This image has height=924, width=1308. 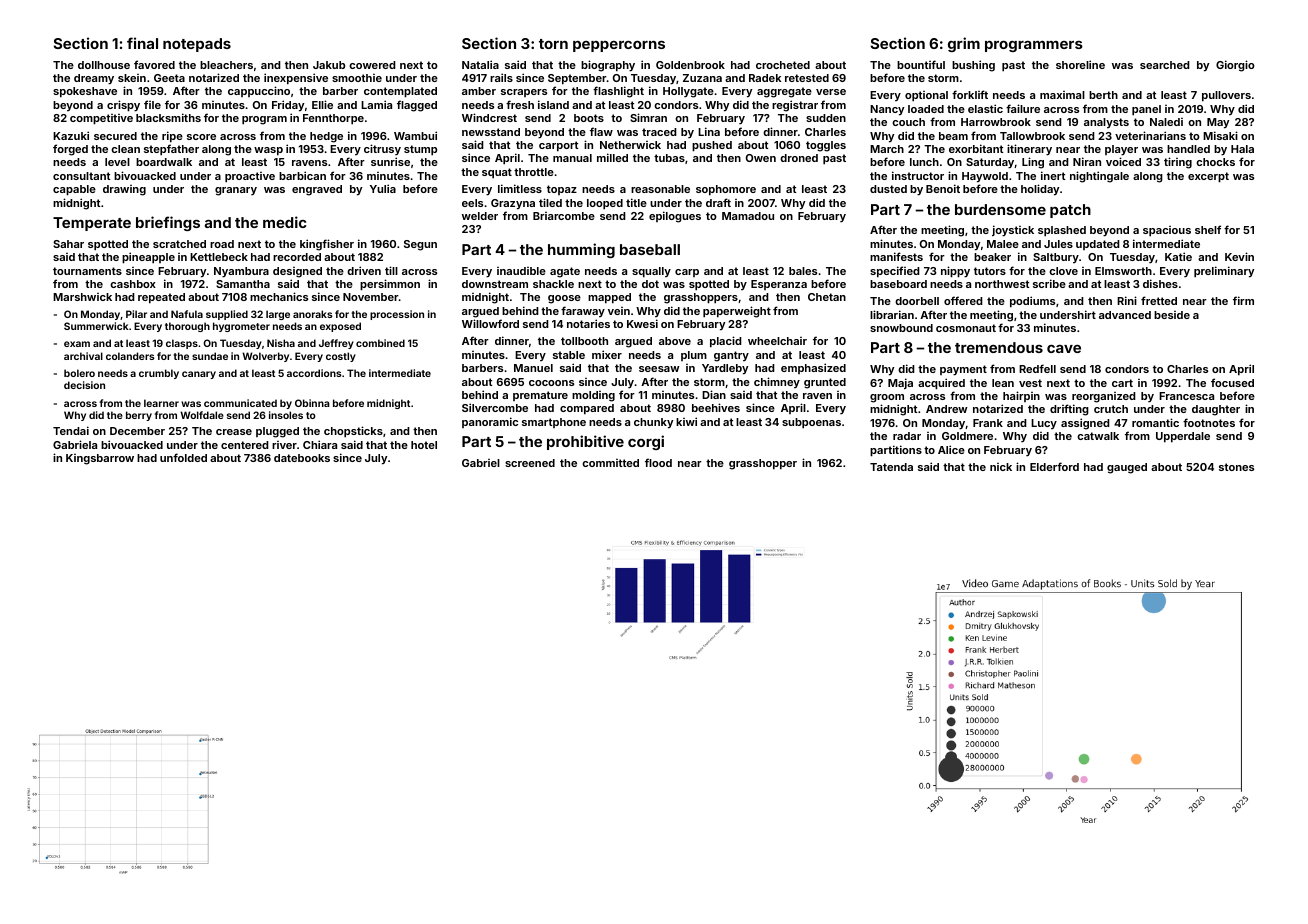 I want to click on drifting, so click(x=1069, y=410).
